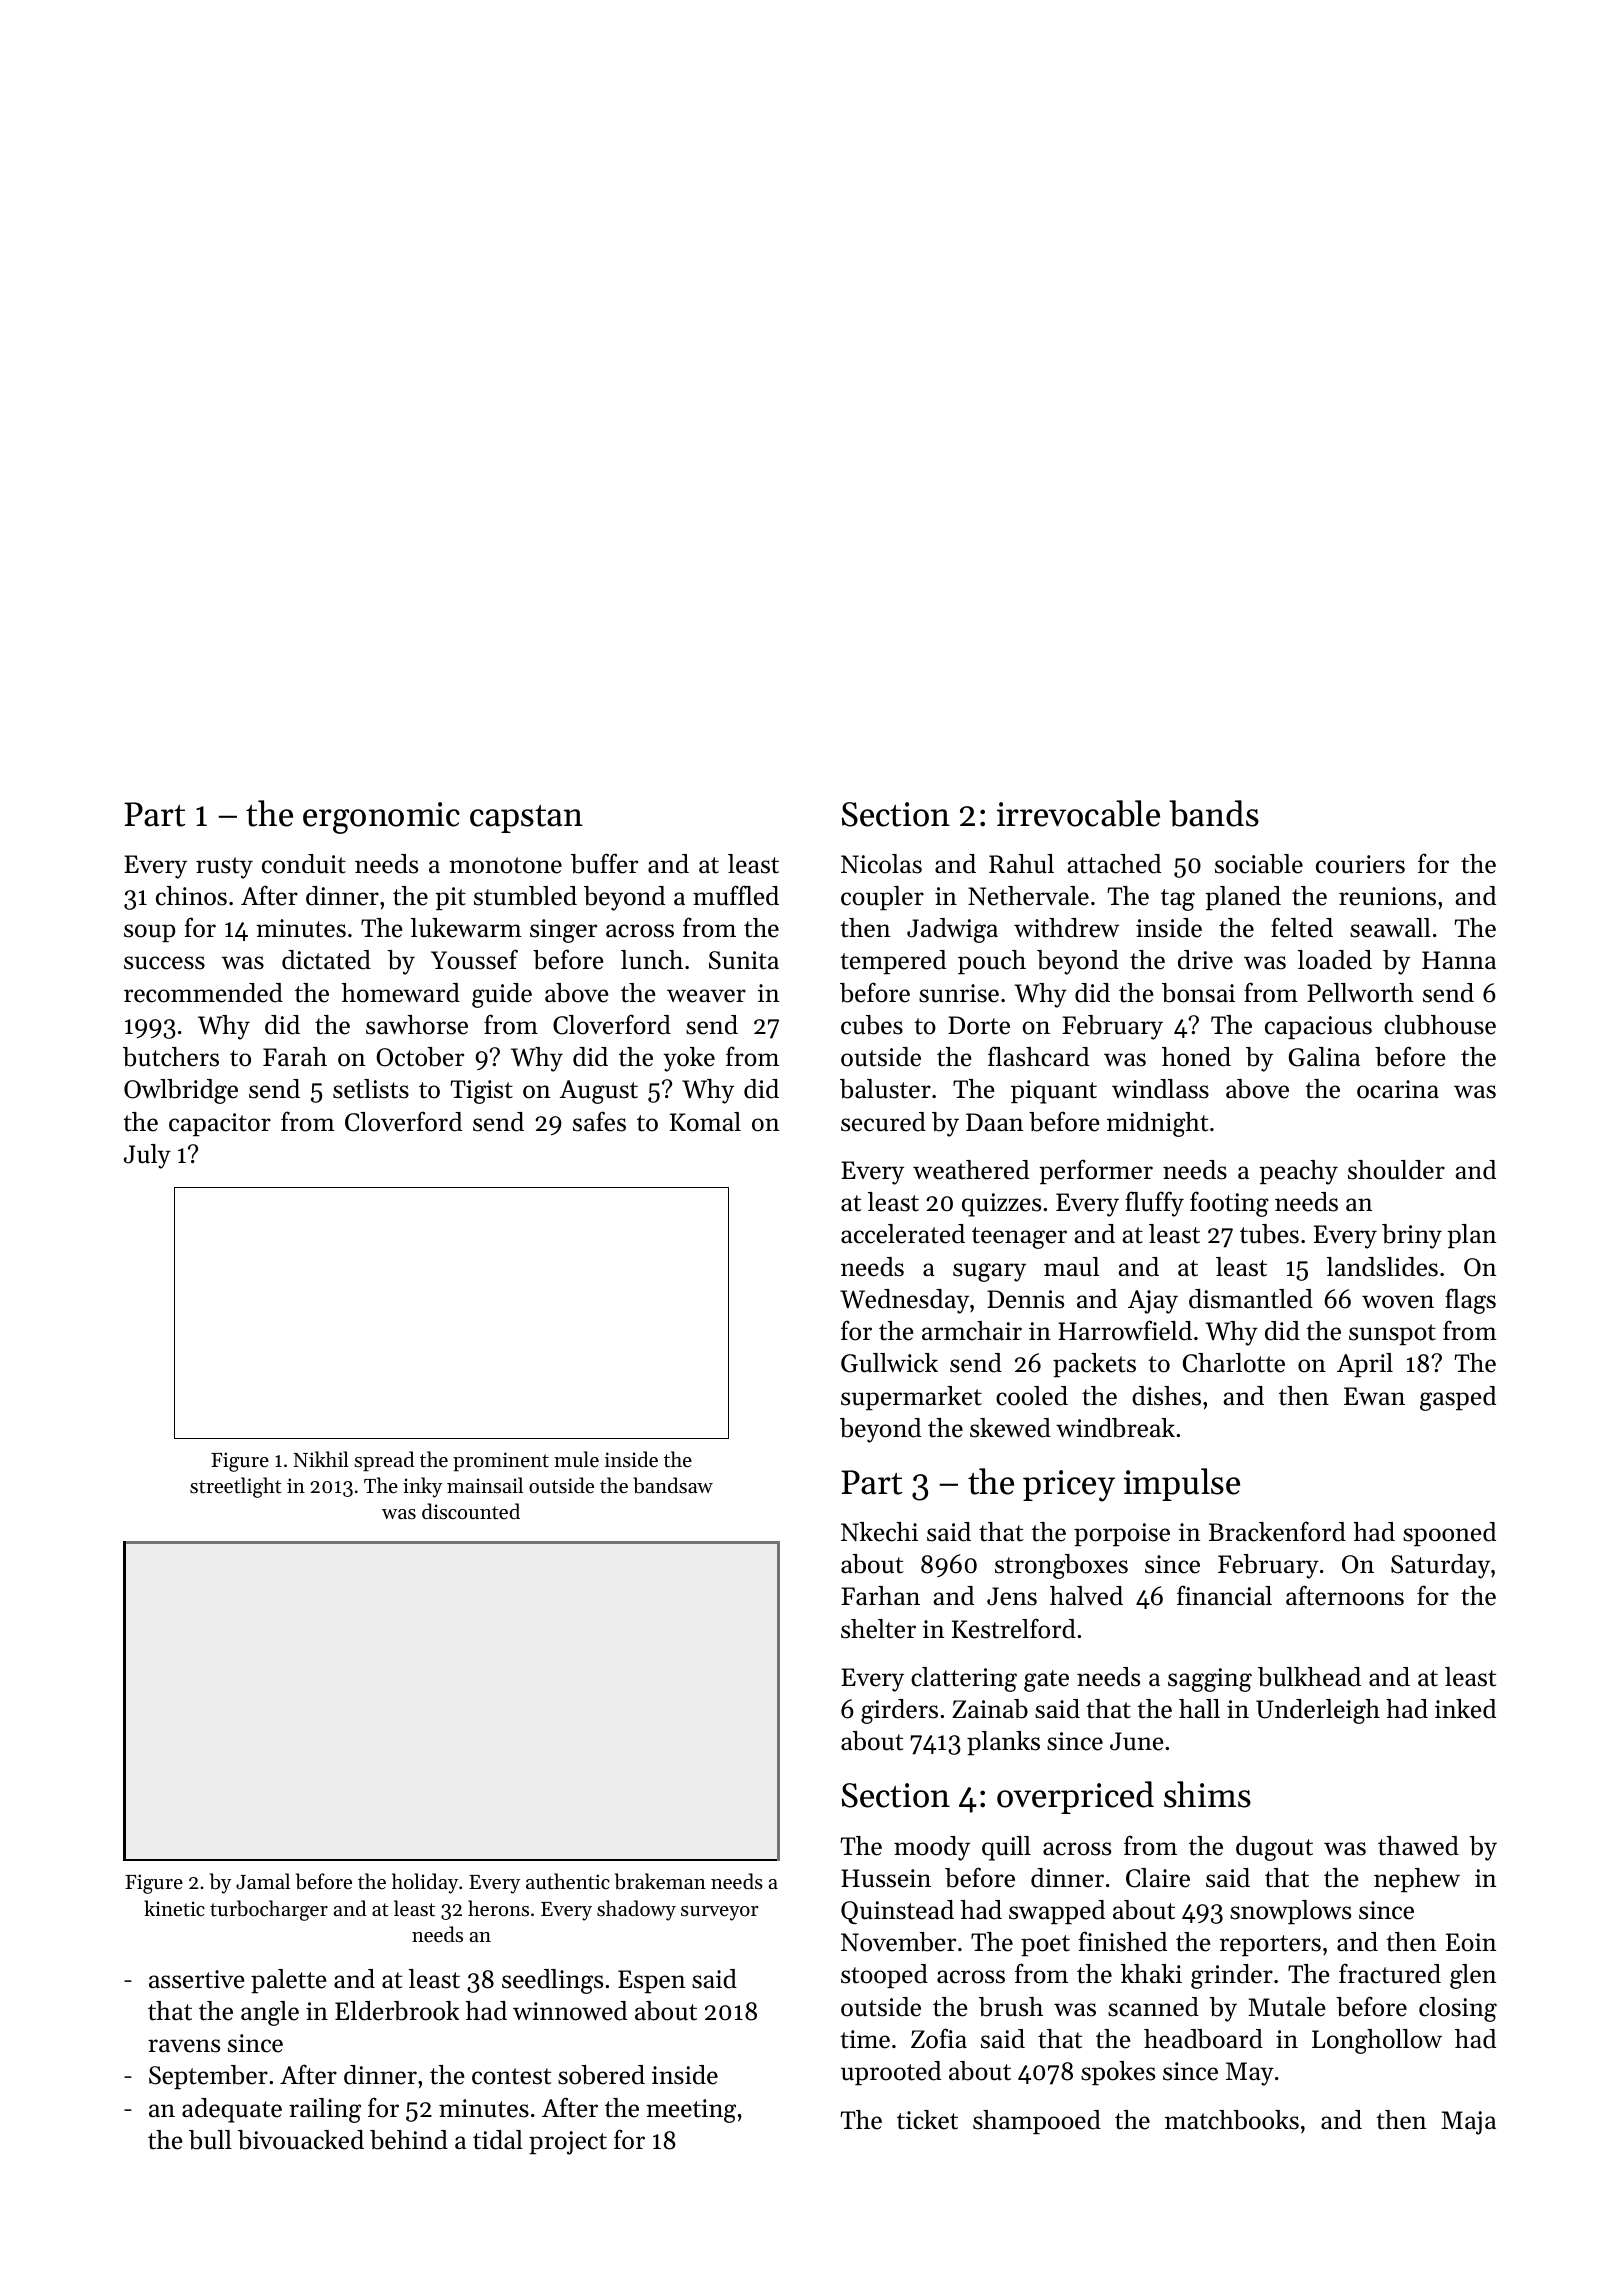 The width and height of the screenshot is (1620, 2292). What do you see at coordinates (1251, 1299) in the screenshot?
I see `dismantled` at bounding box center [1251, 1299].
